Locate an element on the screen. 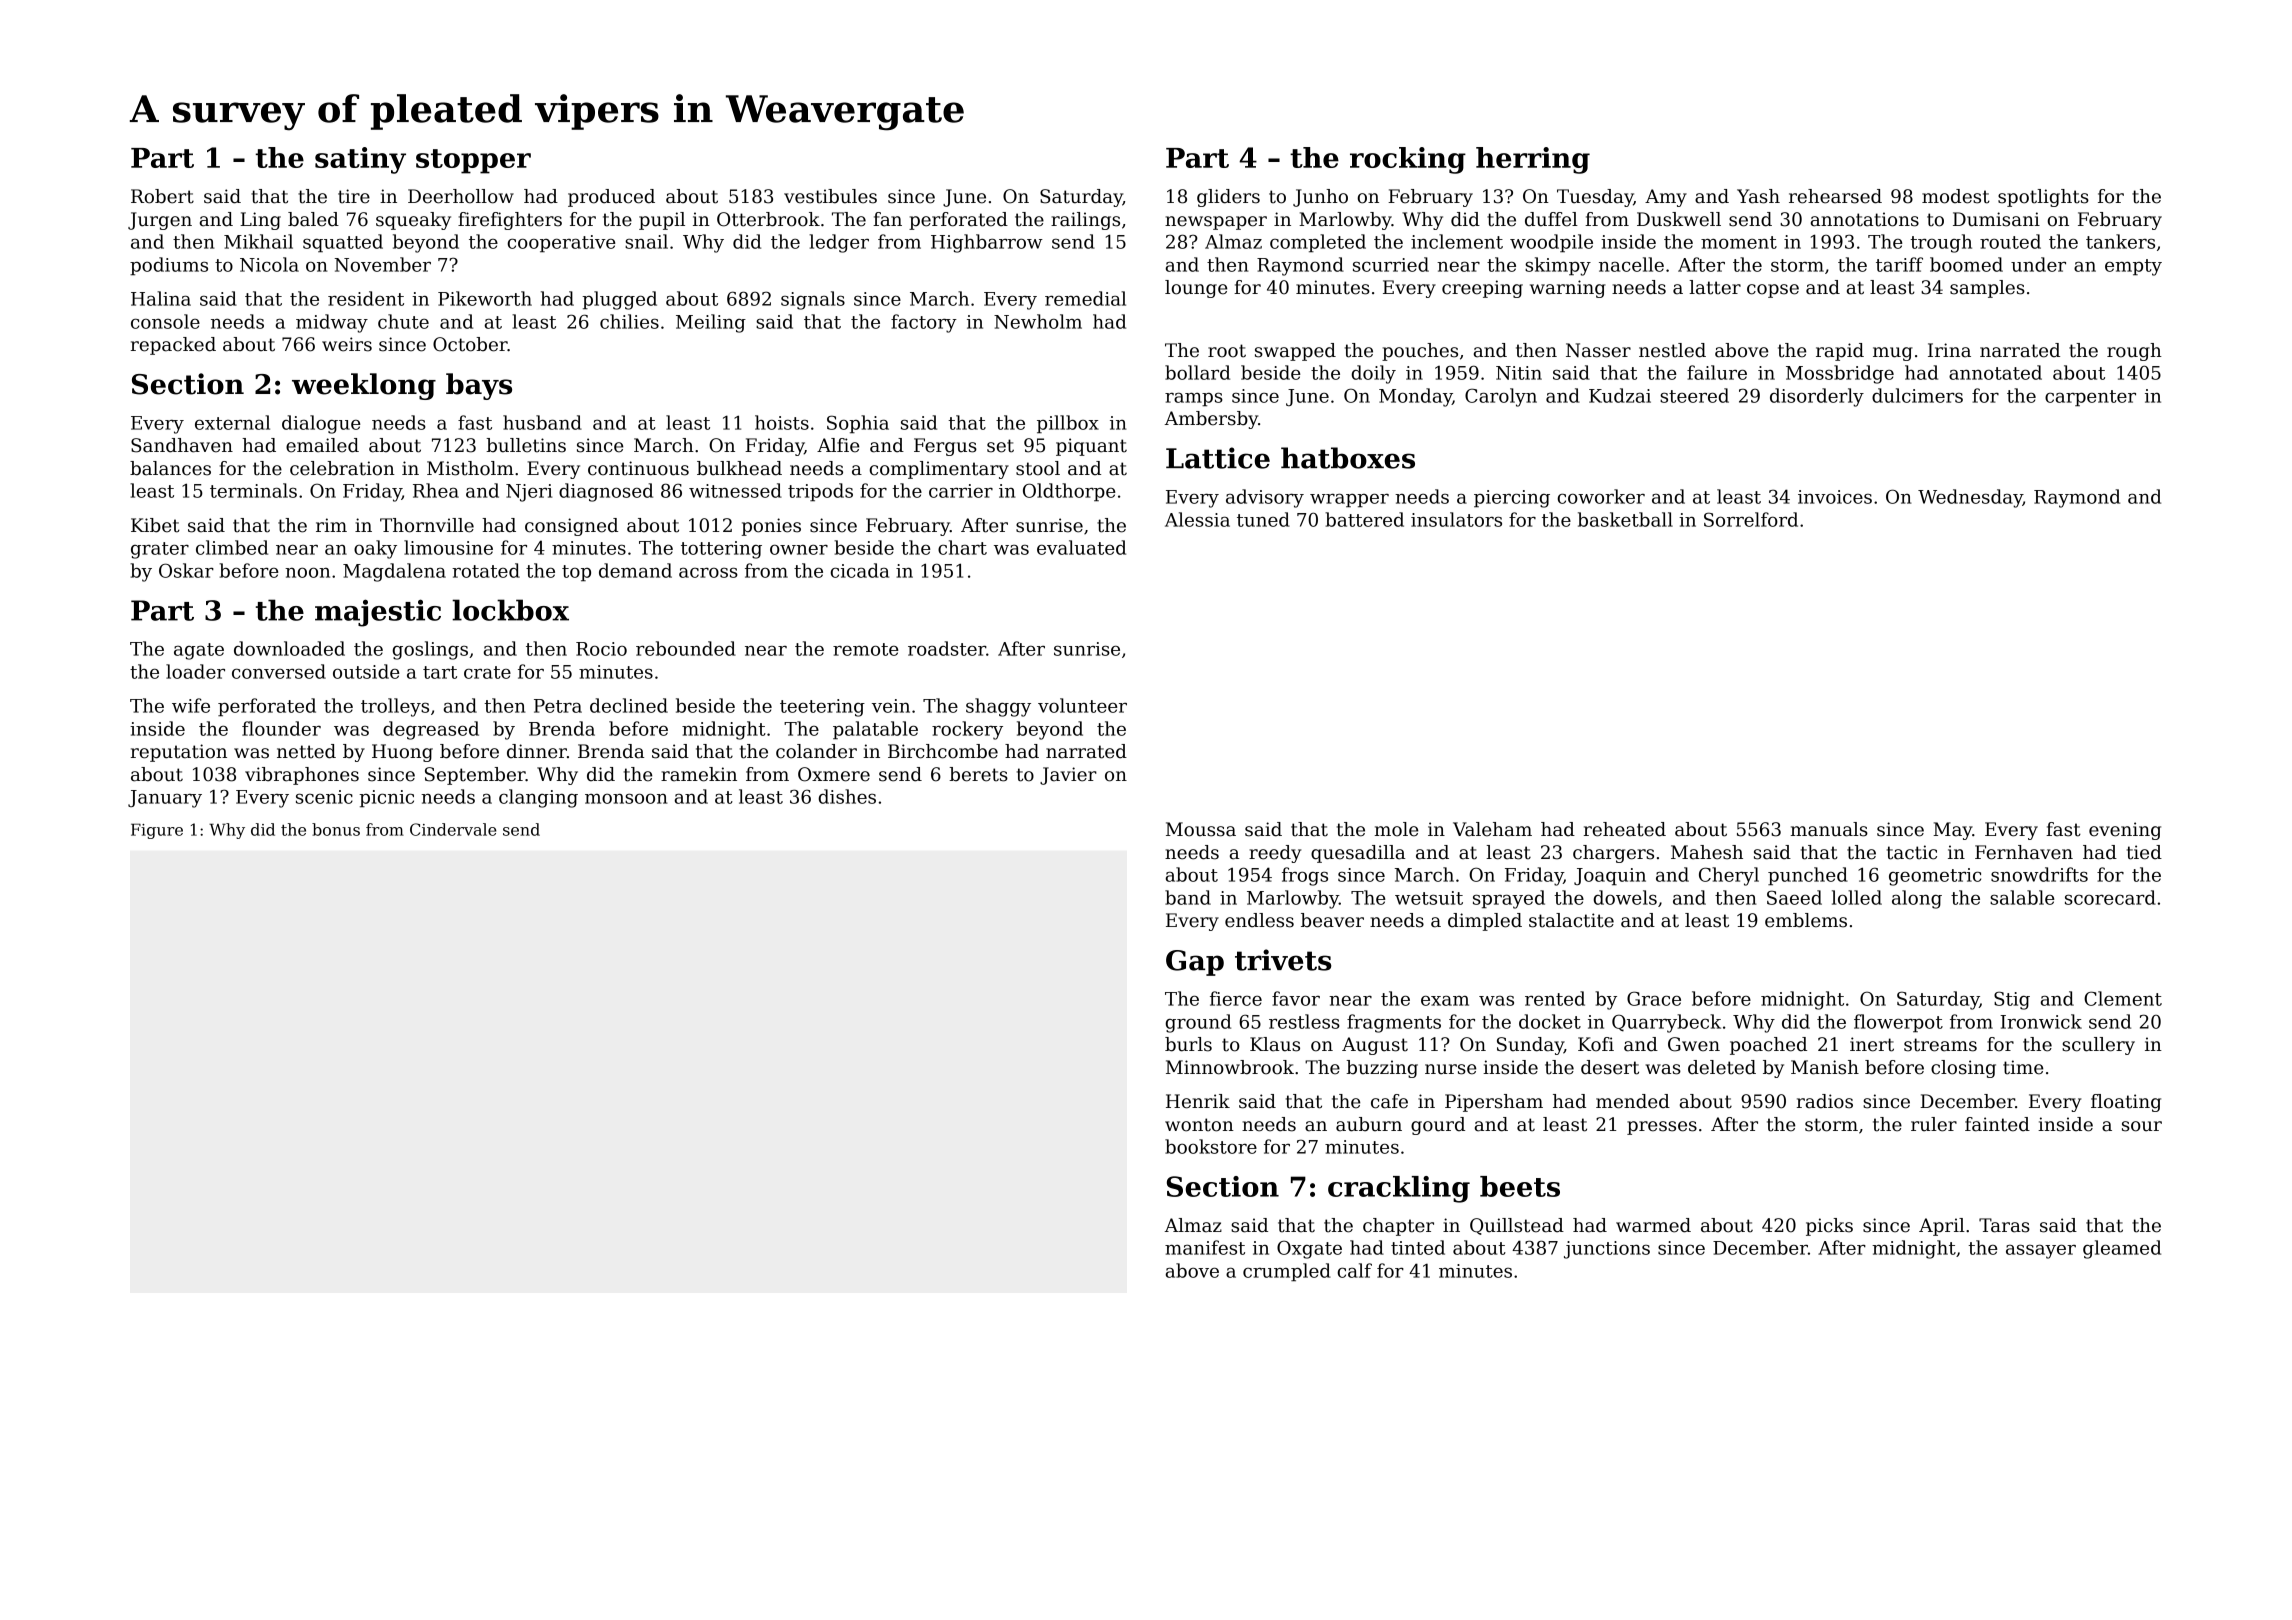  gliders is located at coordinates (1228, 198).
